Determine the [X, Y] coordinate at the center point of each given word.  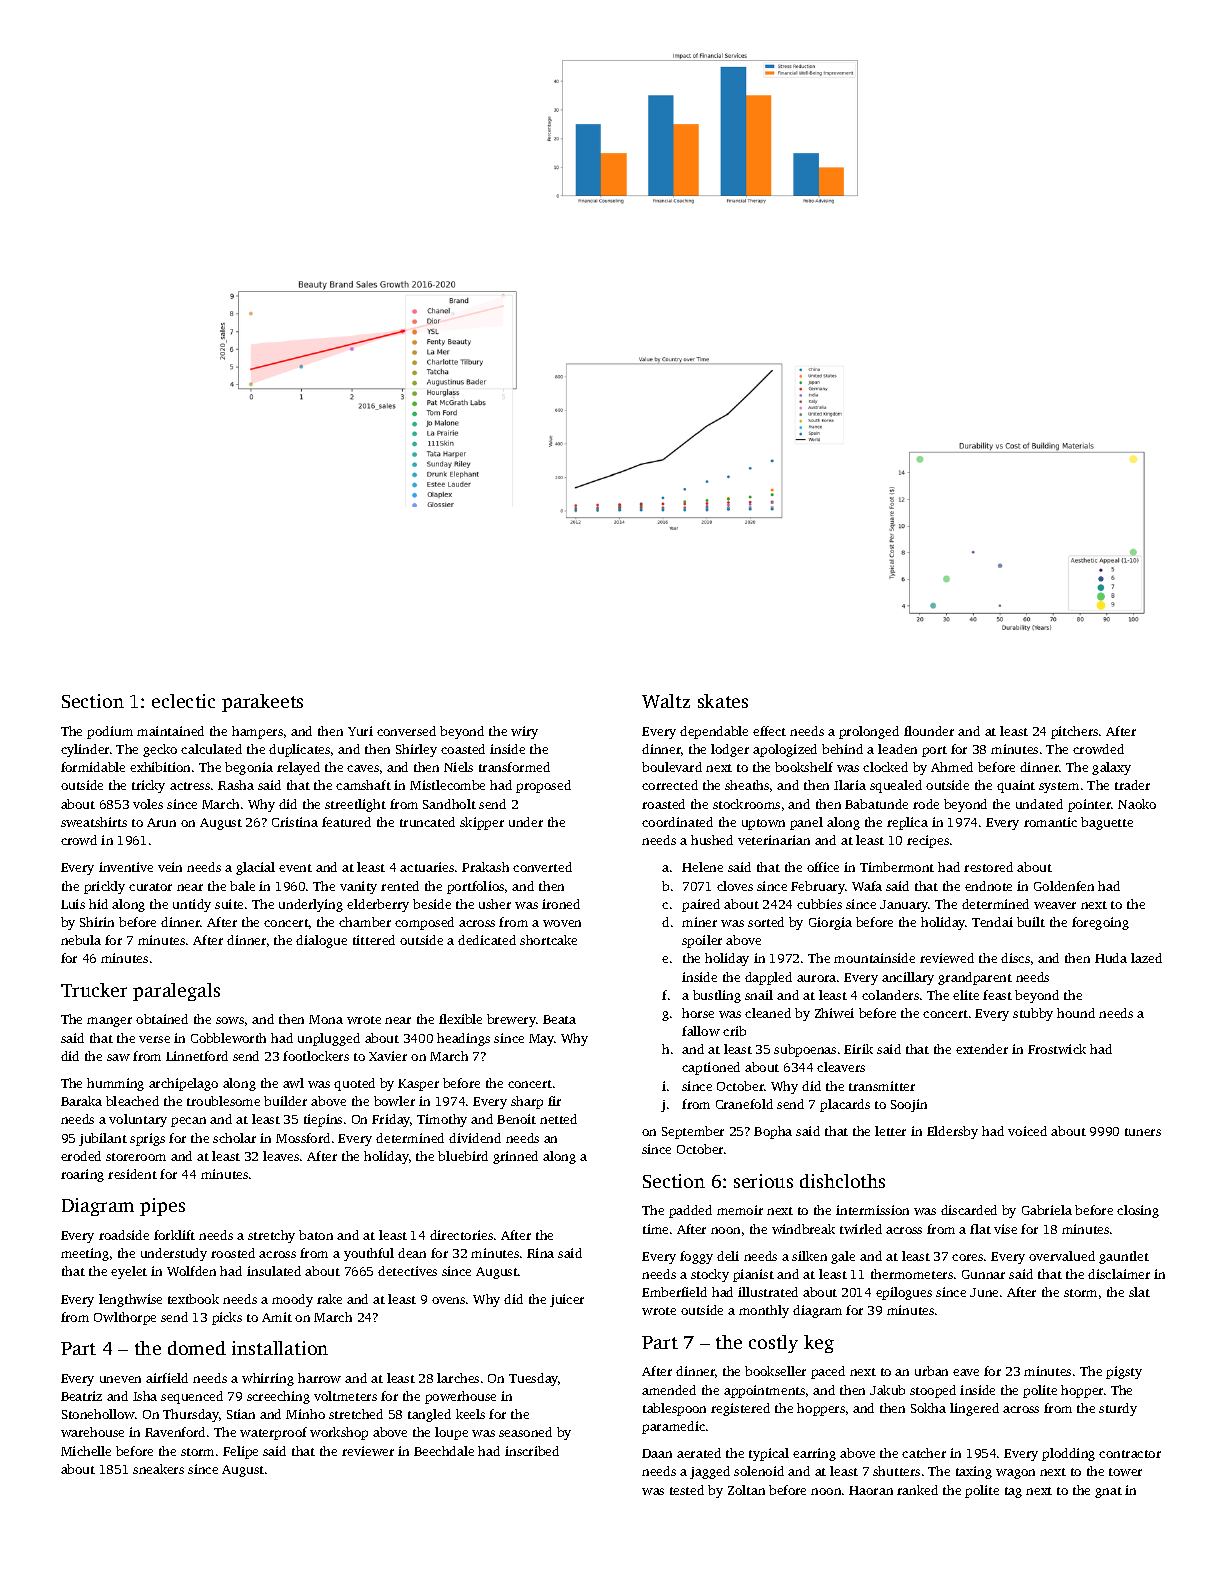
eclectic [183, 701]
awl [293, 1083]
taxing [974, 1472]
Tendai [992, 922]
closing [1138, 1211]
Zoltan [746, 1490]
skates [723, 701]
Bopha [773, 1132]
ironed [561, 904]
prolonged [869, 732]
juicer [567, 1300]
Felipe [240, 1452]
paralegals [176, 992]
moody [292, 1300]
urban [931, 1371]
